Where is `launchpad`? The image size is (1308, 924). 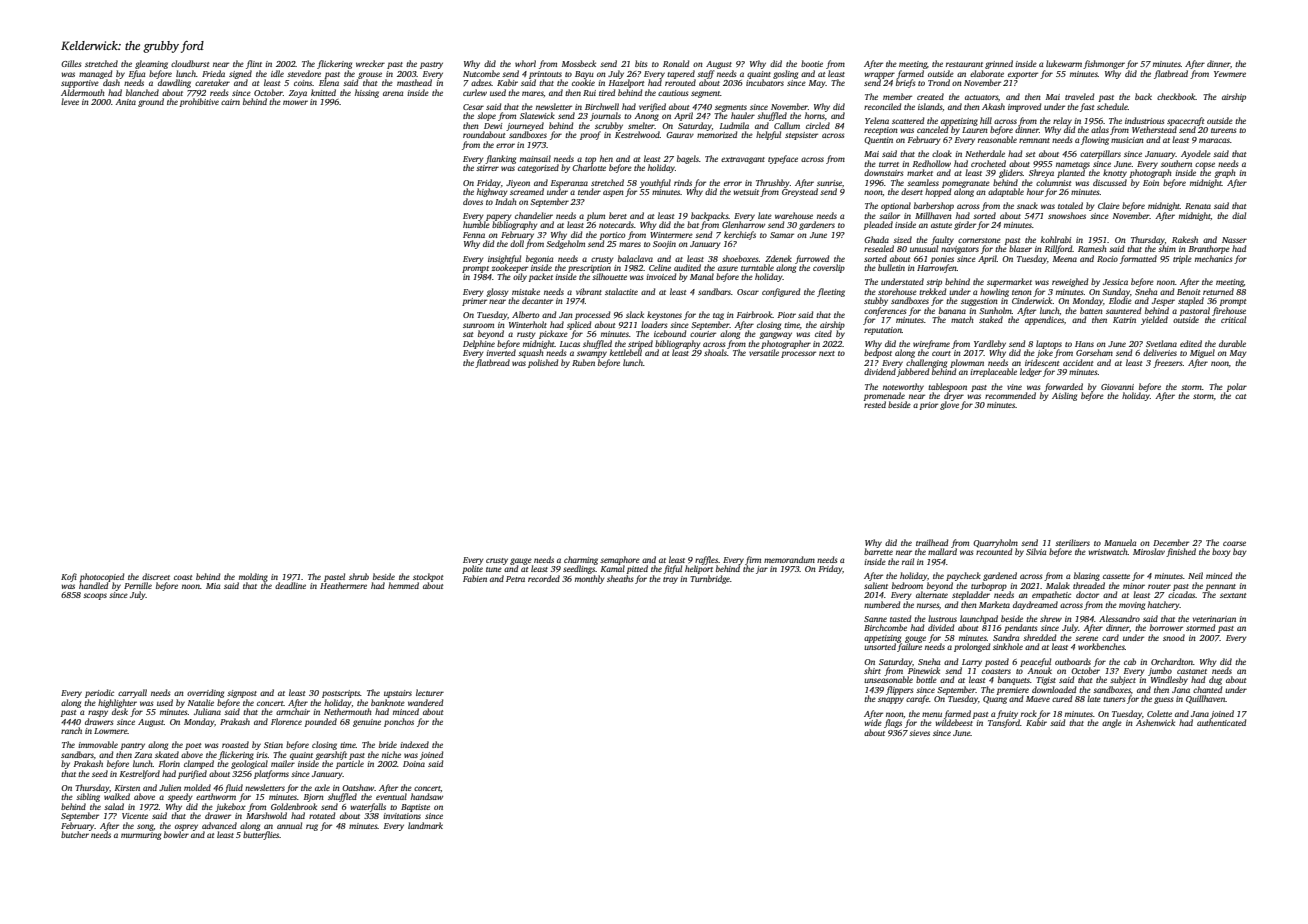
launchpad is located at coordinates (979, 619).
